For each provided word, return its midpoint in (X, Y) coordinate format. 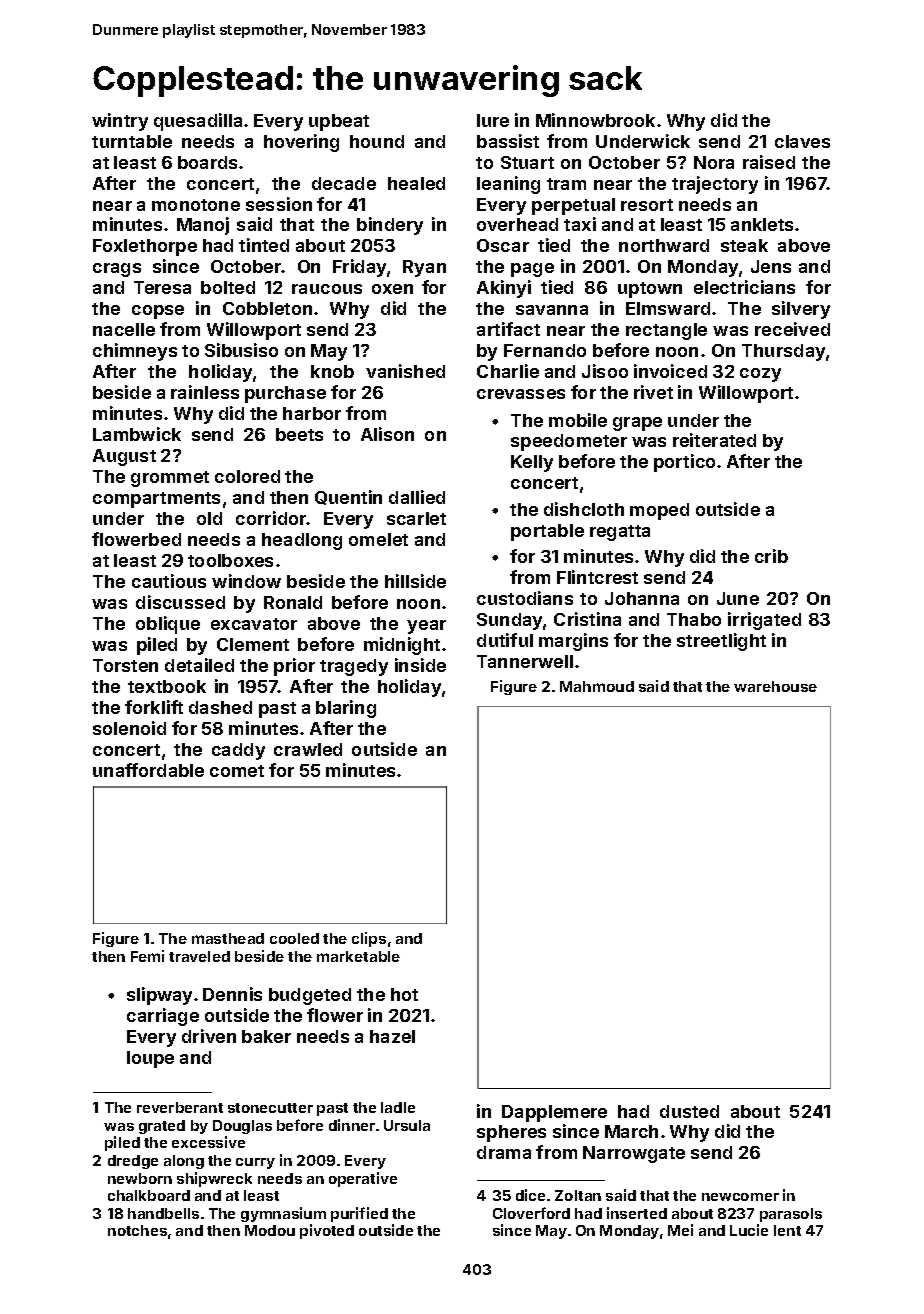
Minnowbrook (595, 120)
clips (369, 939)
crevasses (521, 394)
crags (117, 270)
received (792, 329)
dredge (133, 1162)
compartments (156, 500)
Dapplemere (554, 1113)
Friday (359, 268)
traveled (199, 956)
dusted (689, 1111)
